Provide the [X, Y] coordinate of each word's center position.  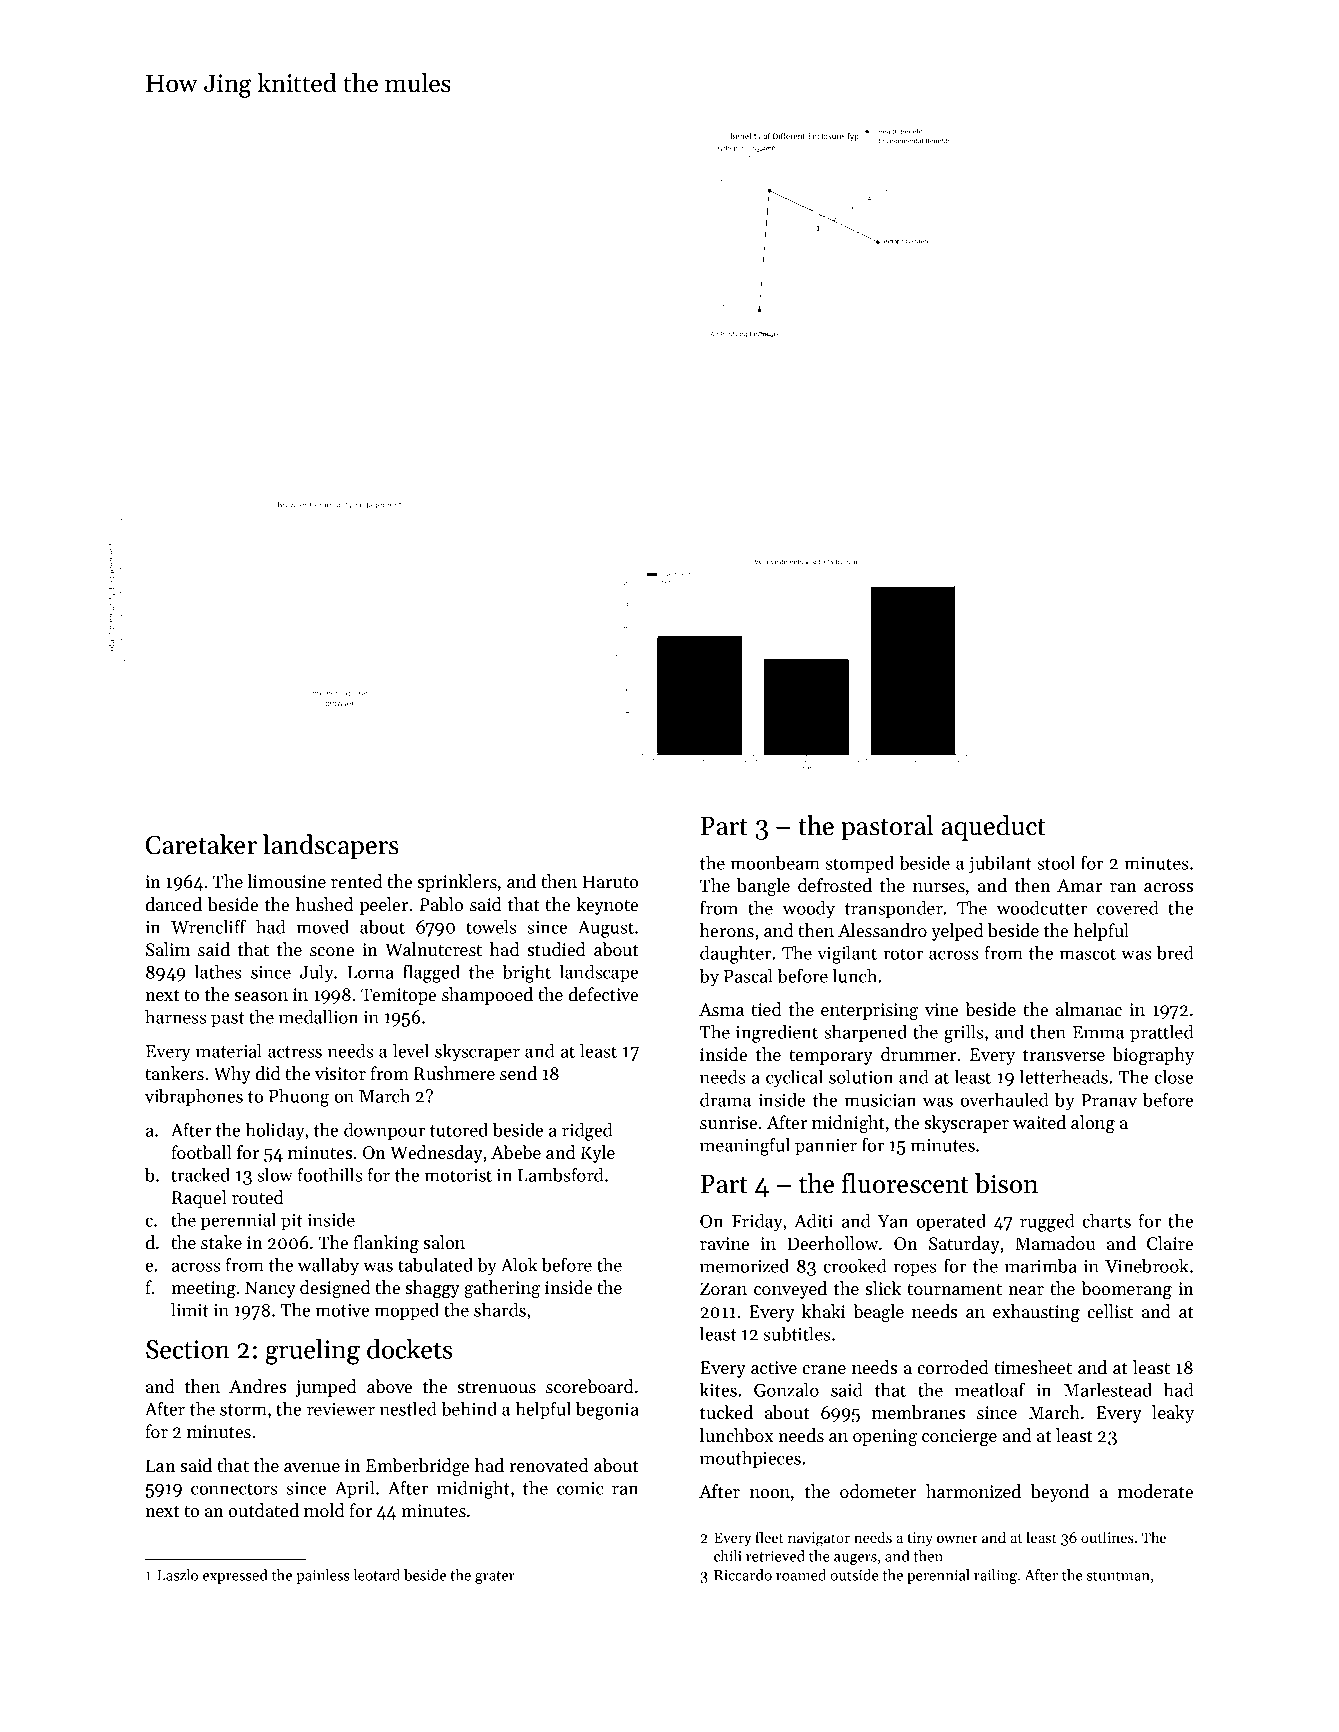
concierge [959, 1437]
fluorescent [905, 1183]
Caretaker [201, 844]
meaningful [745, 1146]
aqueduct [994, 828]
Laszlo [177, 1575]
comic [580, 1488]
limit [190, 1310]
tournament [954, 1289]
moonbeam [775, 863]
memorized [744, 1266]
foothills [330, 1174]
